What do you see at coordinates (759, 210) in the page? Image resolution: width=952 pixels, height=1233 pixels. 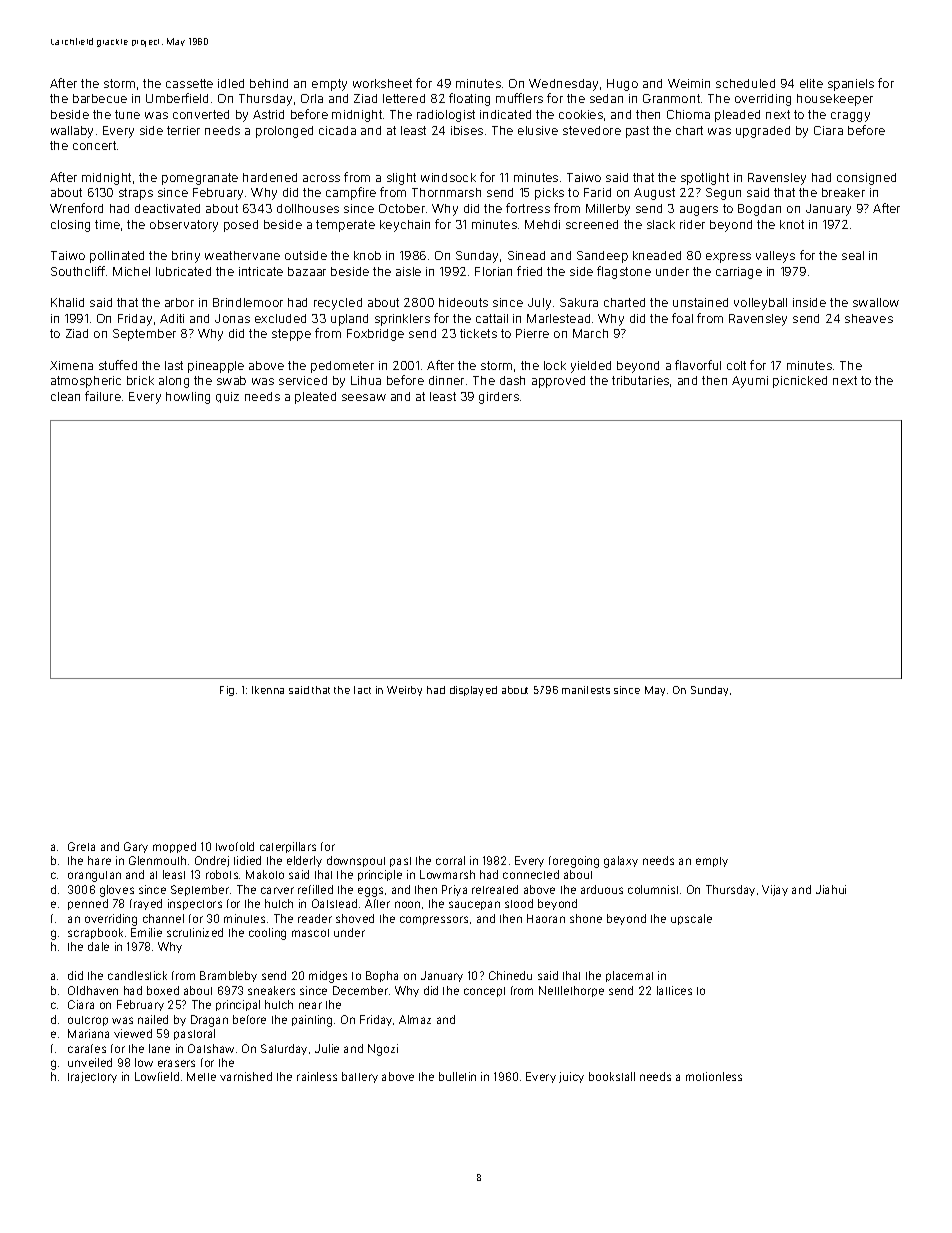 I see `Bogdan` at bounding box center [759, 210].
